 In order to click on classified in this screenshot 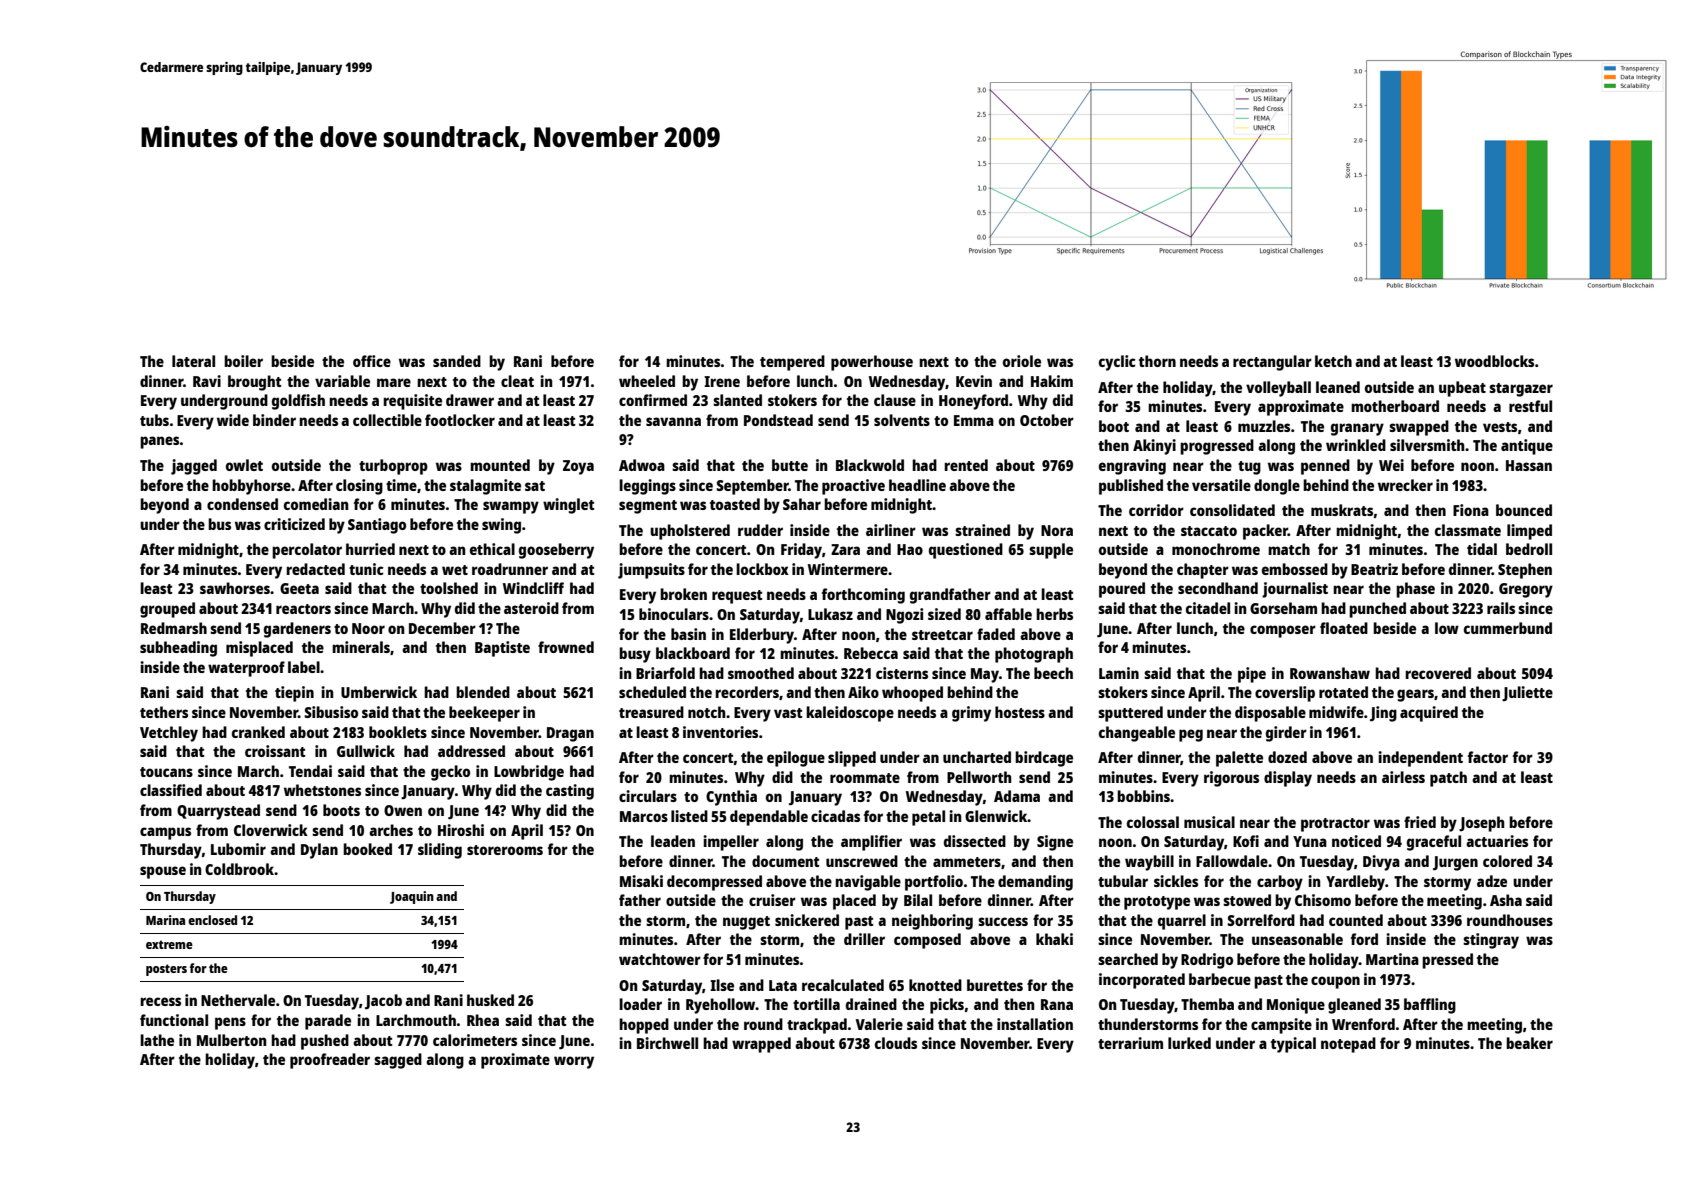, I will do `click(171, 790)`.
